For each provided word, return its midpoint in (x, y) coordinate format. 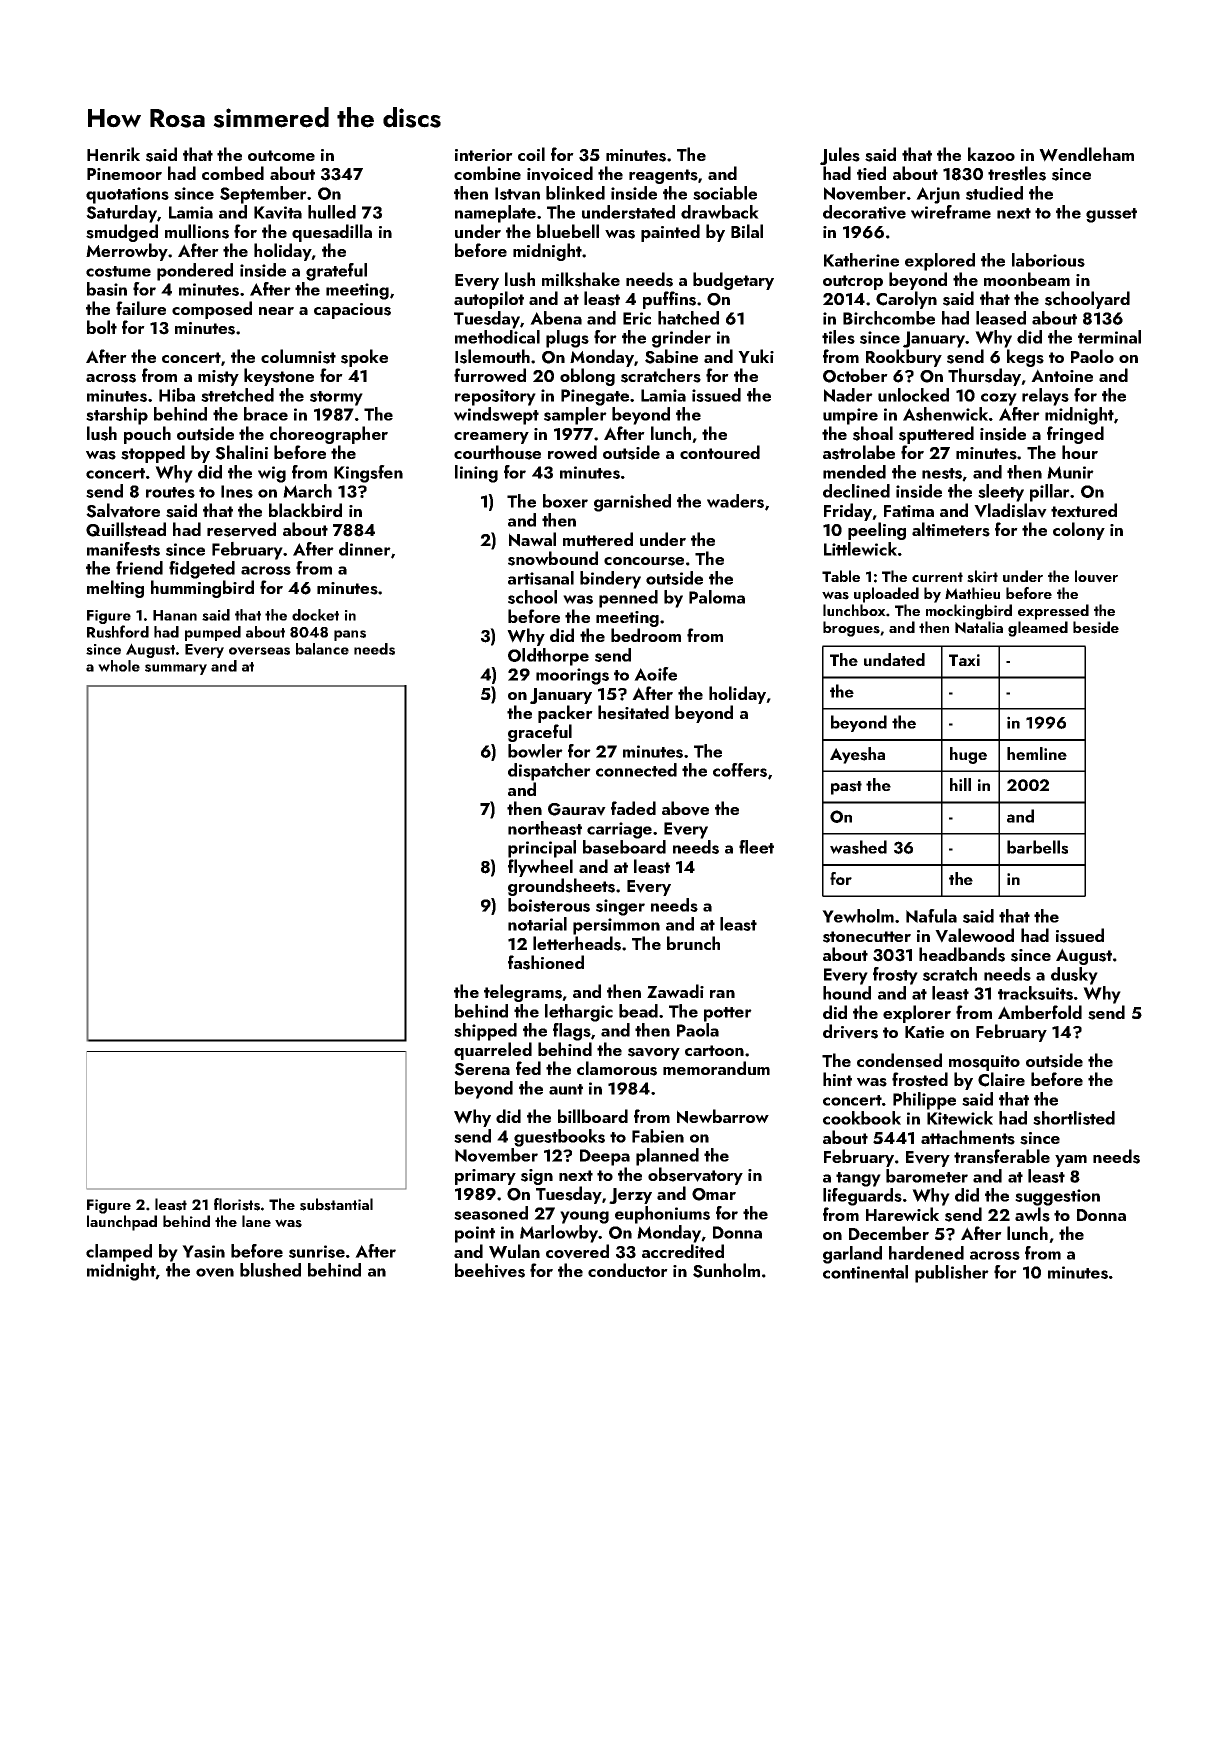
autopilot (489, 300)
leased (1001, 318)
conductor (628, 1270)
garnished (632, 503)
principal (542, 849)
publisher (952, 1274)
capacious (352, 311)
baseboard (624, 847)
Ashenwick (945, 414)
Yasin (203, 1251)
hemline (1037, 753)
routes (170, 492)
